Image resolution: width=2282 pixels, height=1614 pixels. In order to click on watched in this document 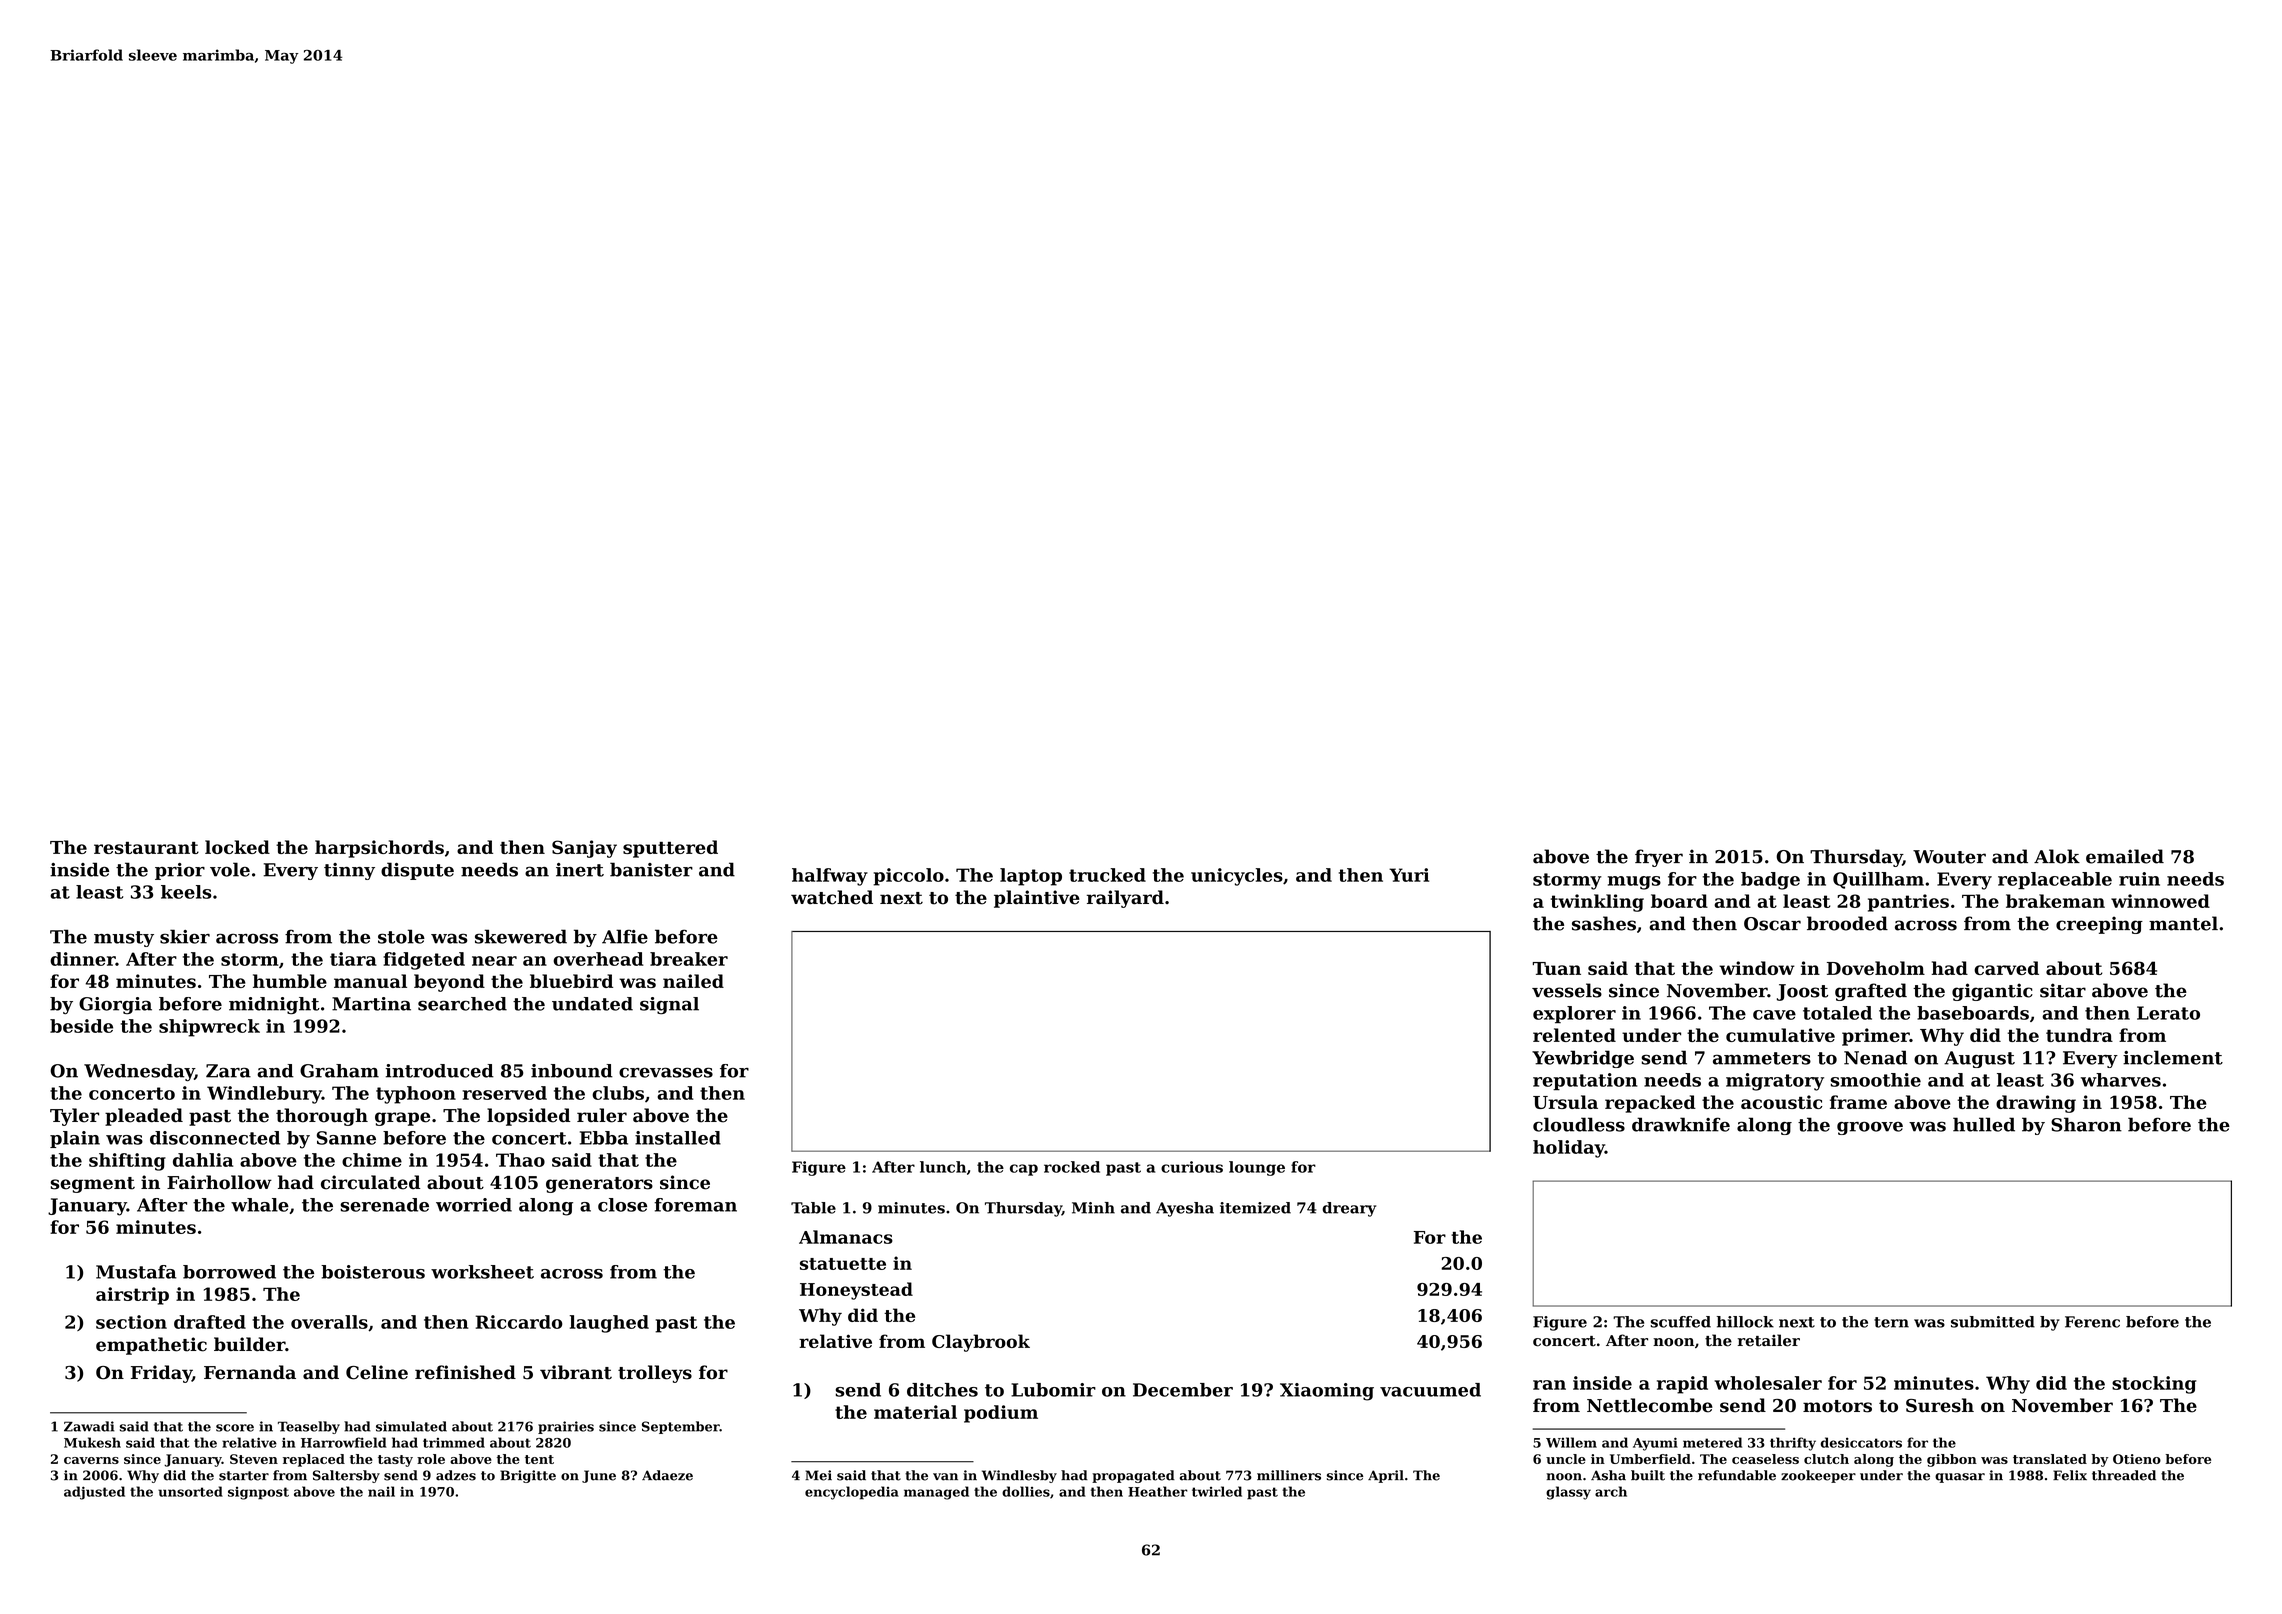, I will do `click(832, 897)`.
